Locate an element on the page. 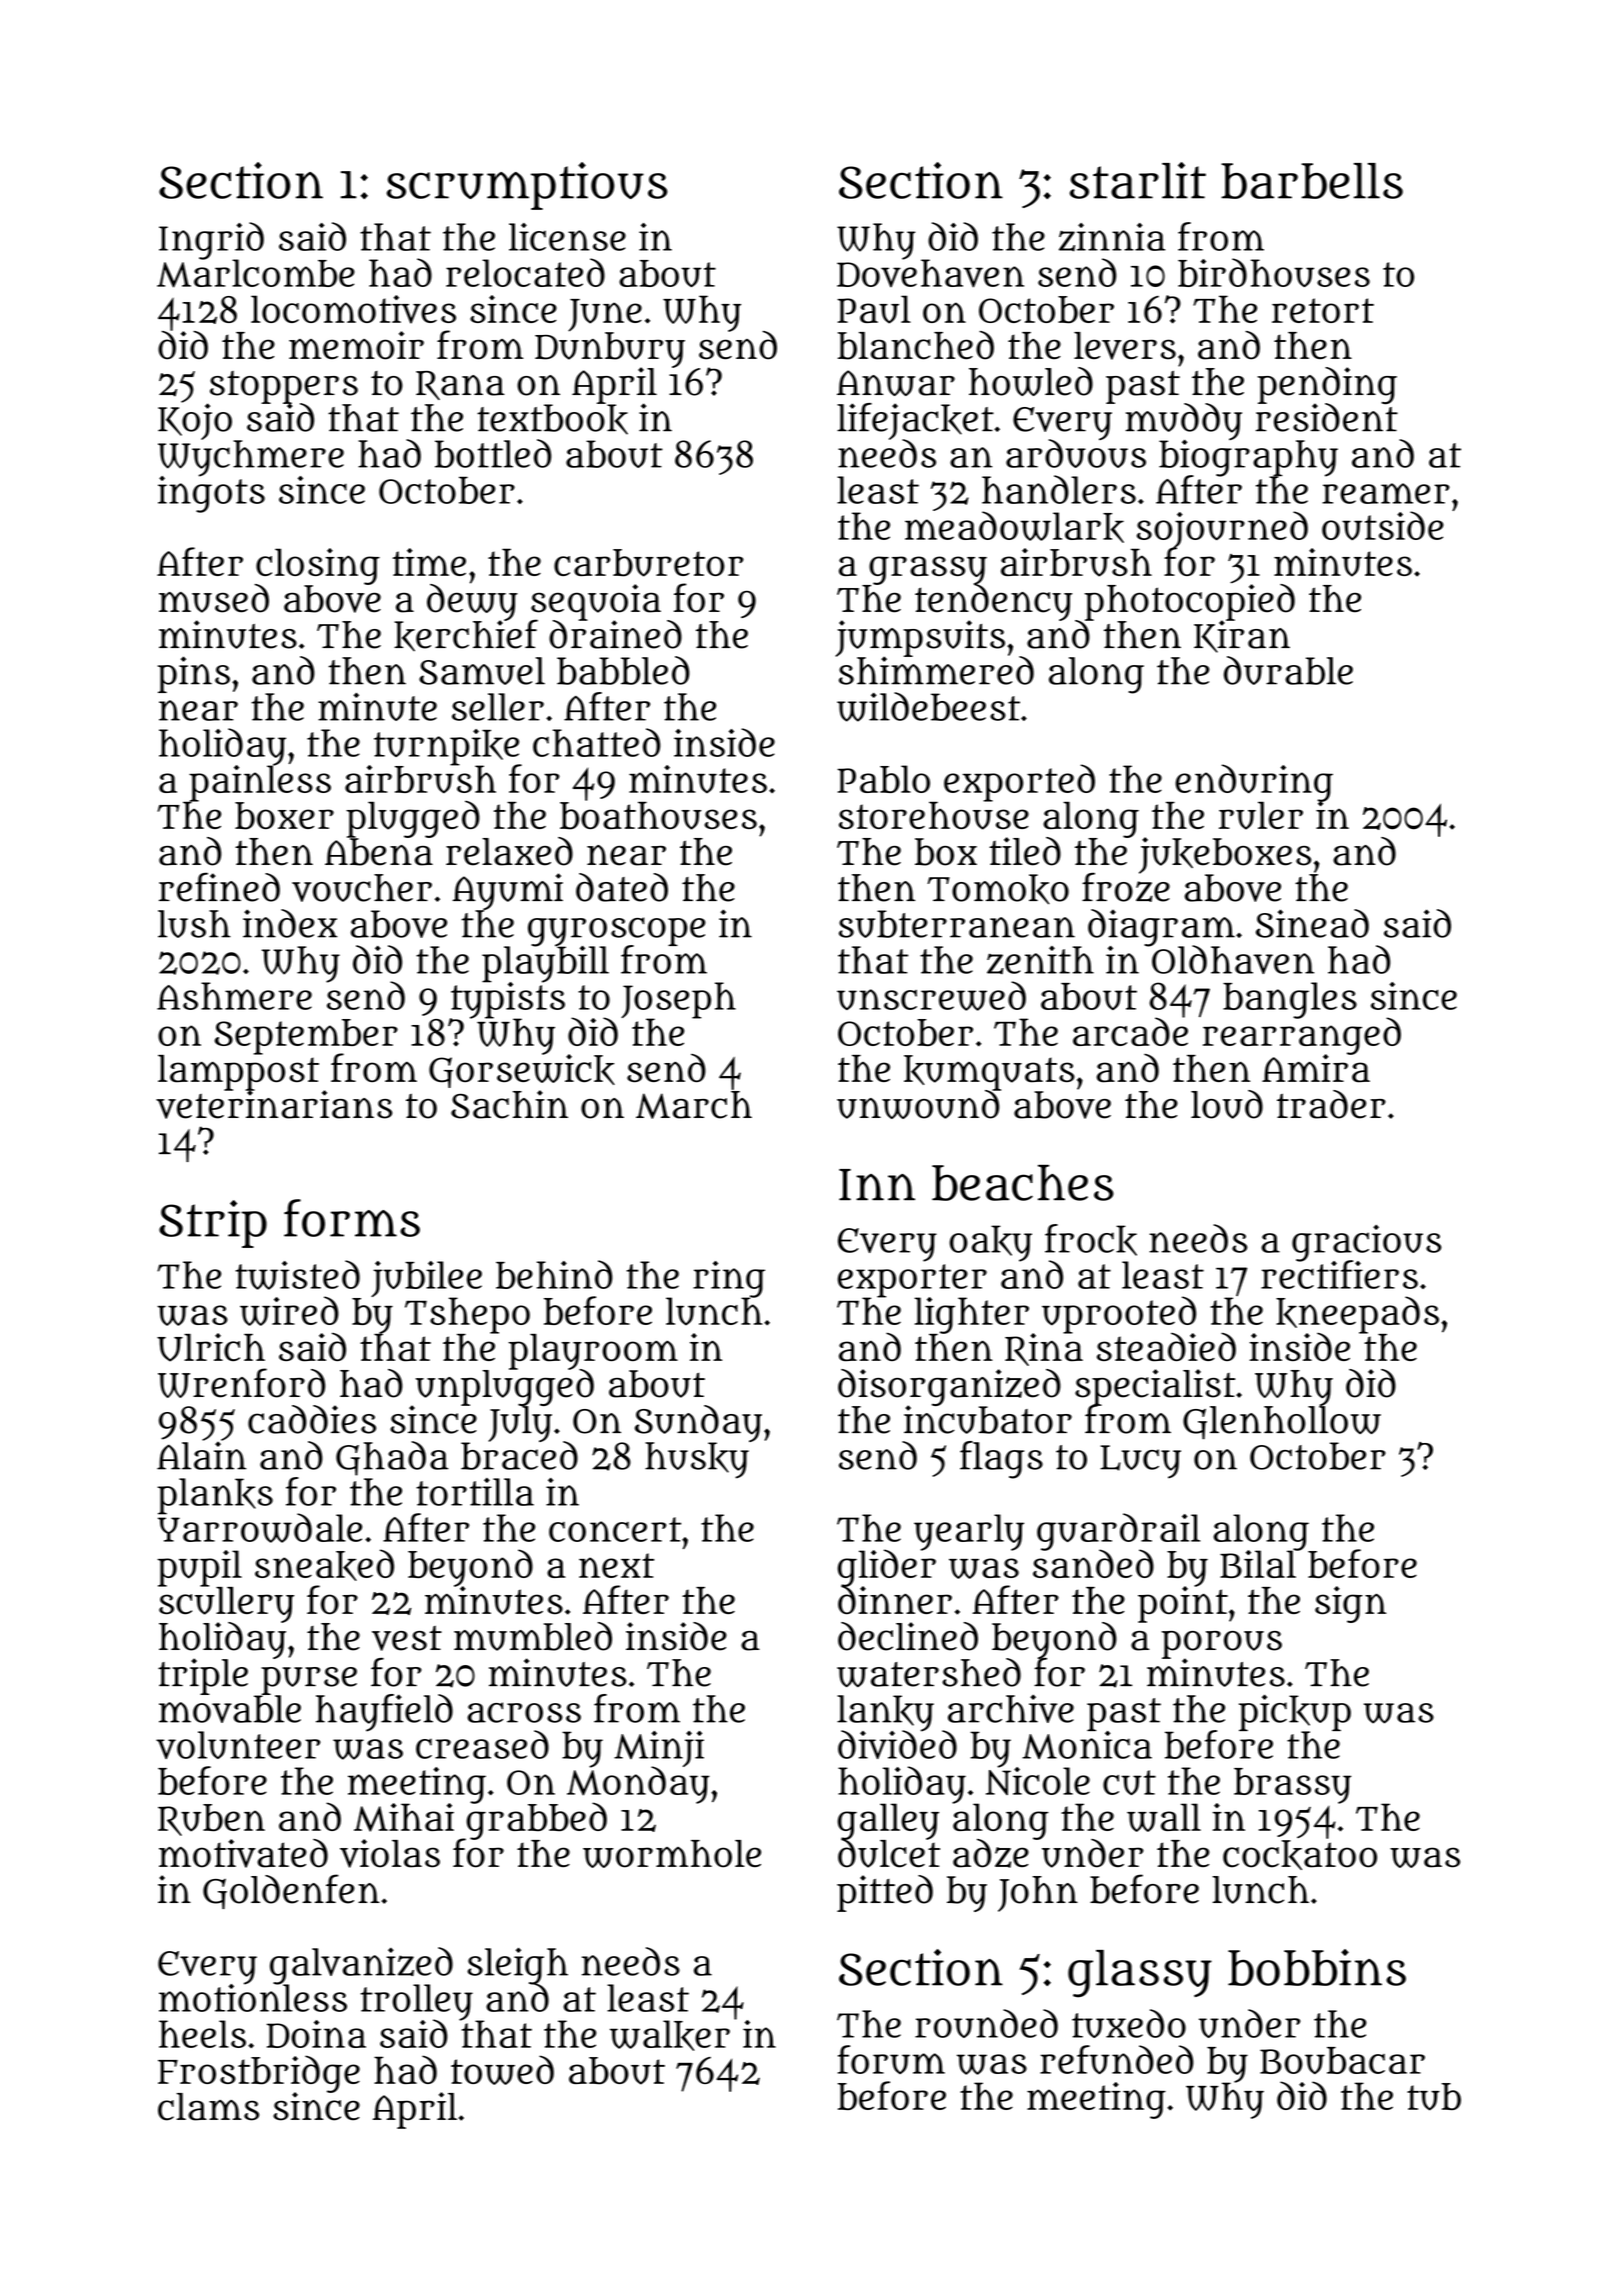  Dunbury is located at coordinates (610, 350).
